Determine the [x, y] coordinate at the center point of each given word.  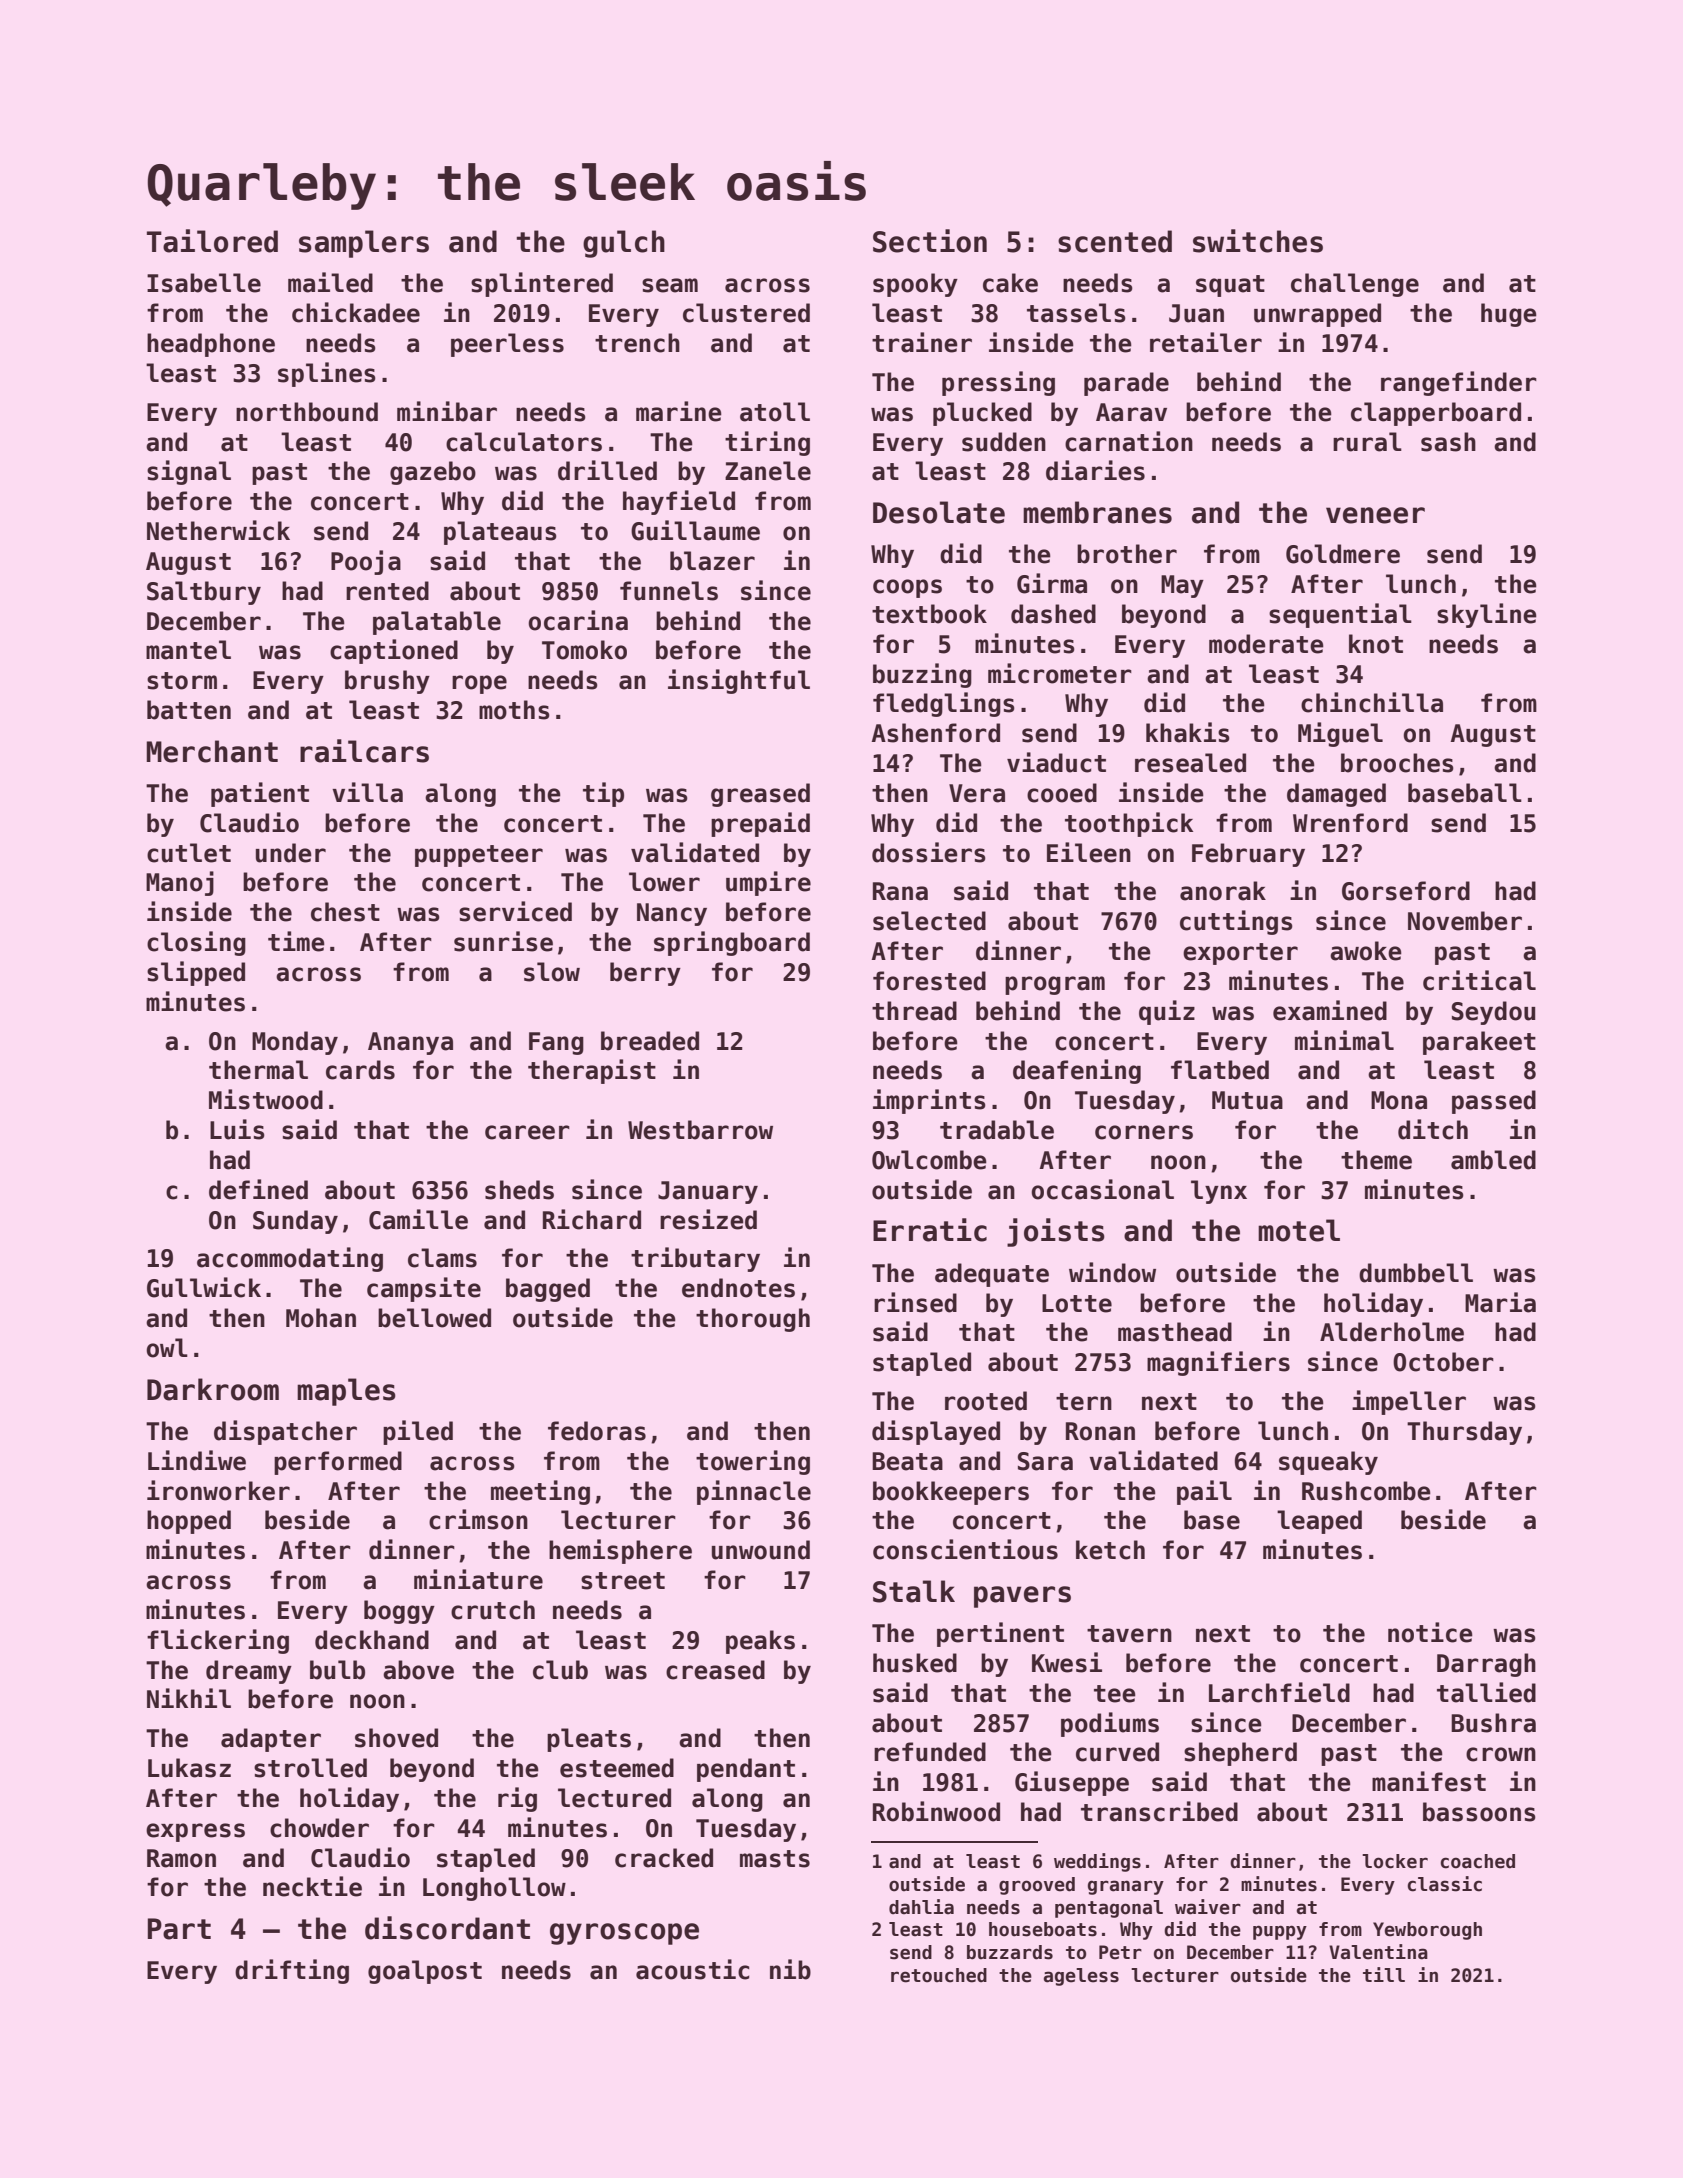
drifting [292, 1971]
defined [258, 1189]
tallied [1486, 1692]
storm [182, 681]
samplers [364, 244]
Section [930, 241]
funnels [669, 591]
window [1112, 1272]
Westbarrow [700, 1130]
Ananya [410, 1043]
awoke [1366, 951]
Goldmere [1343, 554]
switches [1258, 241]
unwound [761, 1550]
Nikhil [189, 1698]
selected [929, 921]
